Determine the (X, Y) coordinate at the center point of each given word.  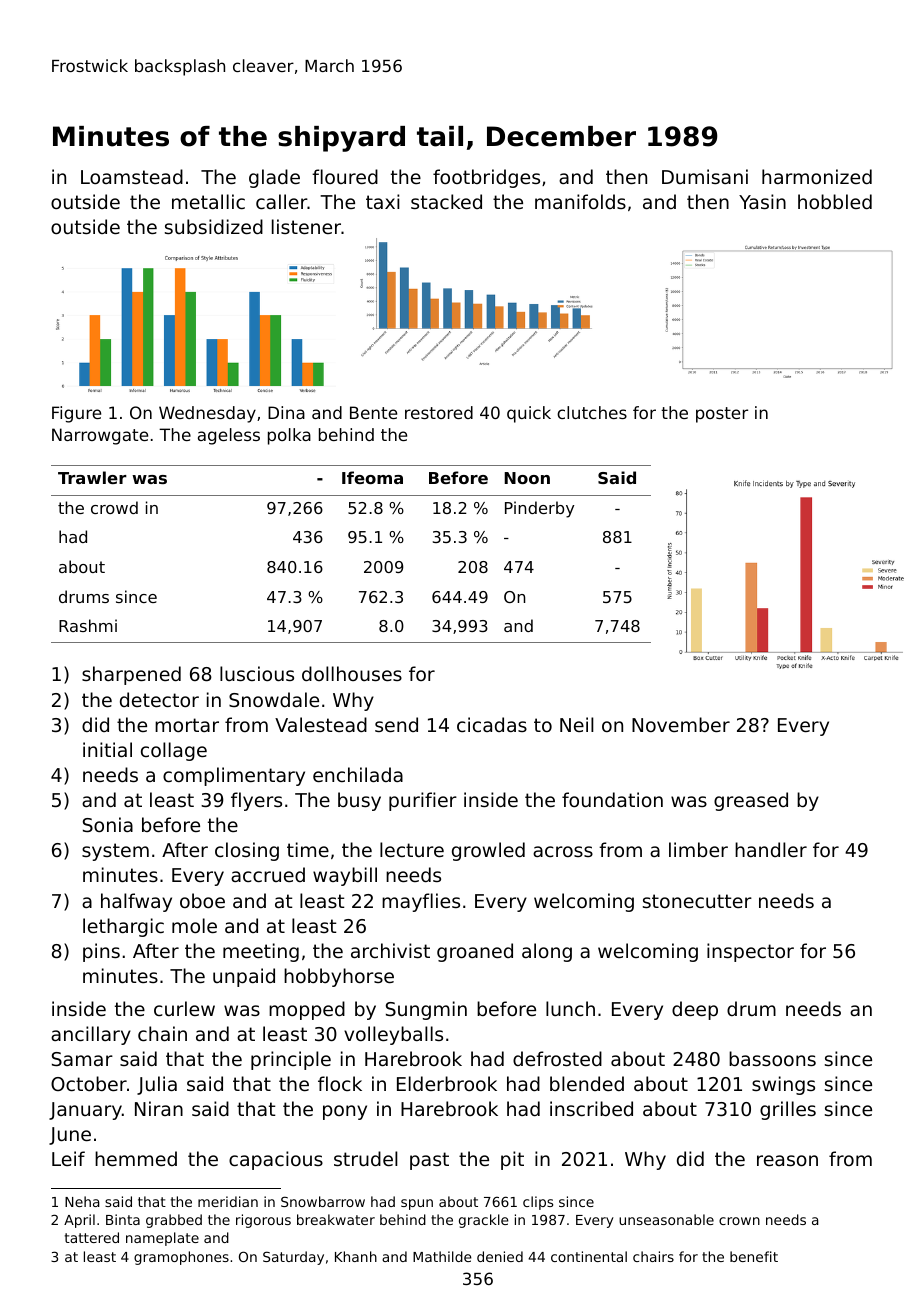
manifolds (580, 201)
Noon (527, 478)
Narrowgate (100, 436)
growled (488, 851)
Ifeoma (372, 477)
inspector (750, 952)
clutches (592, 412)
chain (162, 1033)
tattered (92, 1237)
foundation (612, 799)
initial (107, 749)
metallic (208, 201)
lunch (570, 1008)
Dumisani (705, 176)
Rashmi (88, 625)
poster (722, 415)
